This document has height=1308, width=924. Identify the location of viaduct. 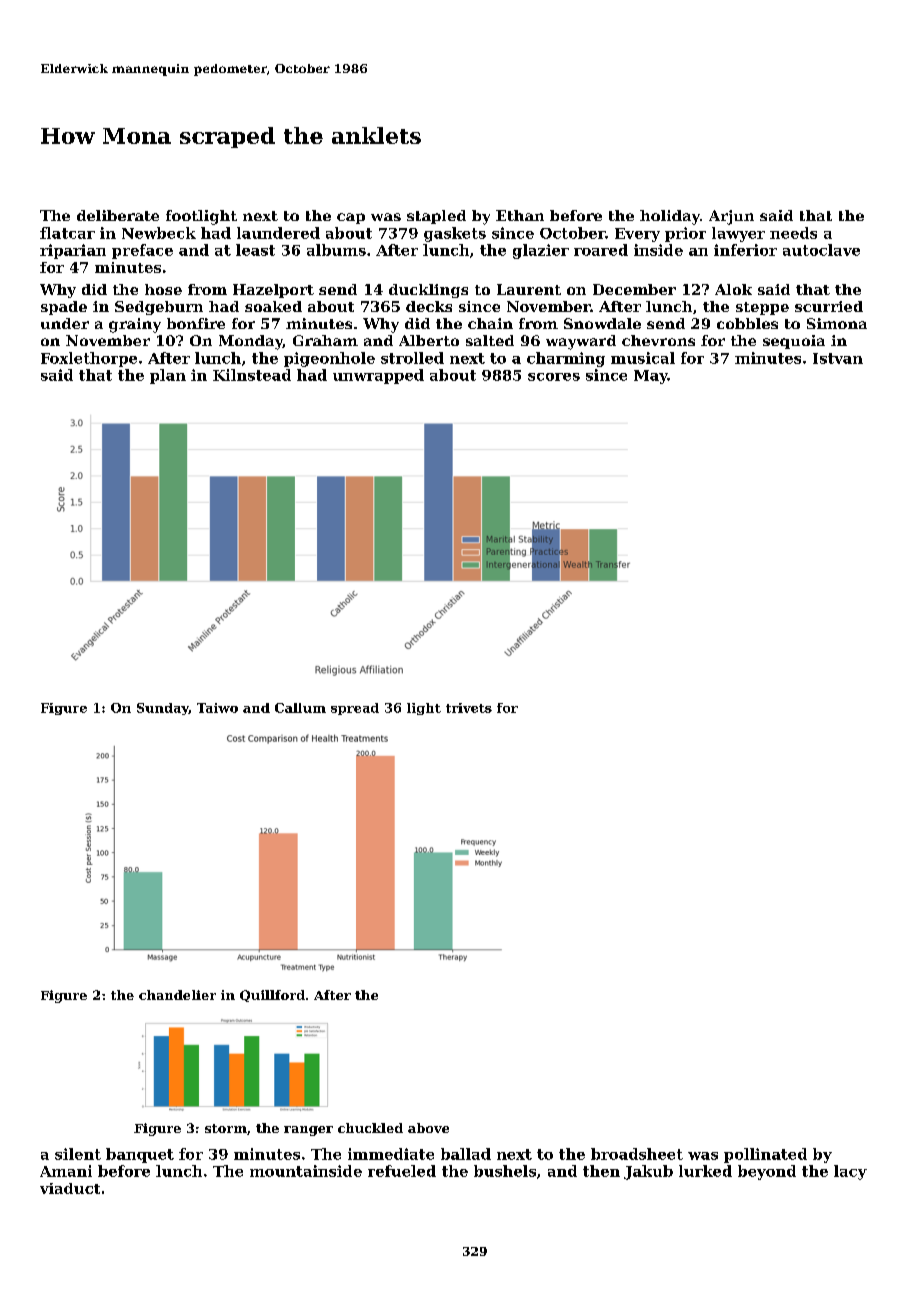
(70, 1188).
